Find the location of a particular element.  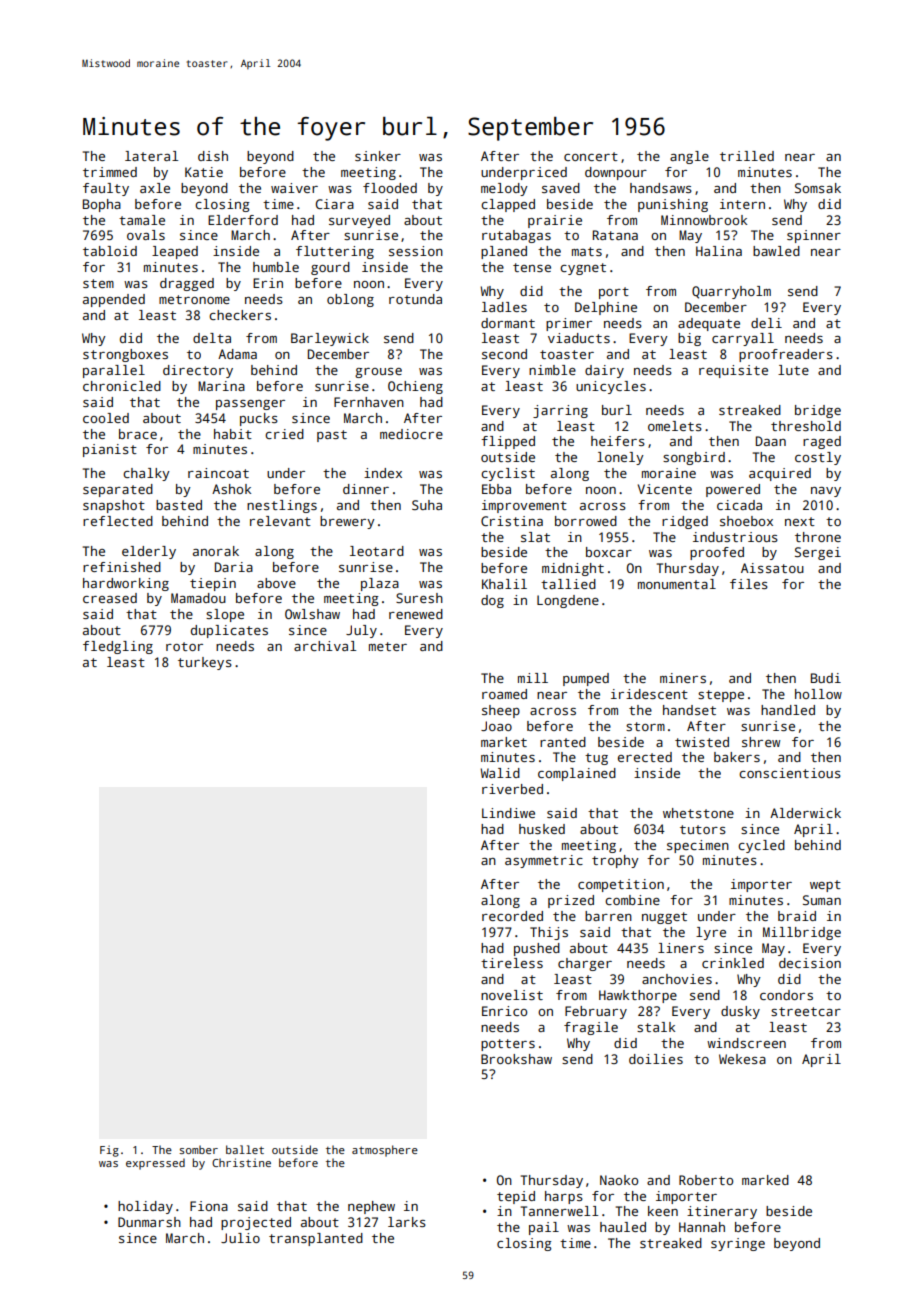

Khalil is located at coordinates (504, 584).
